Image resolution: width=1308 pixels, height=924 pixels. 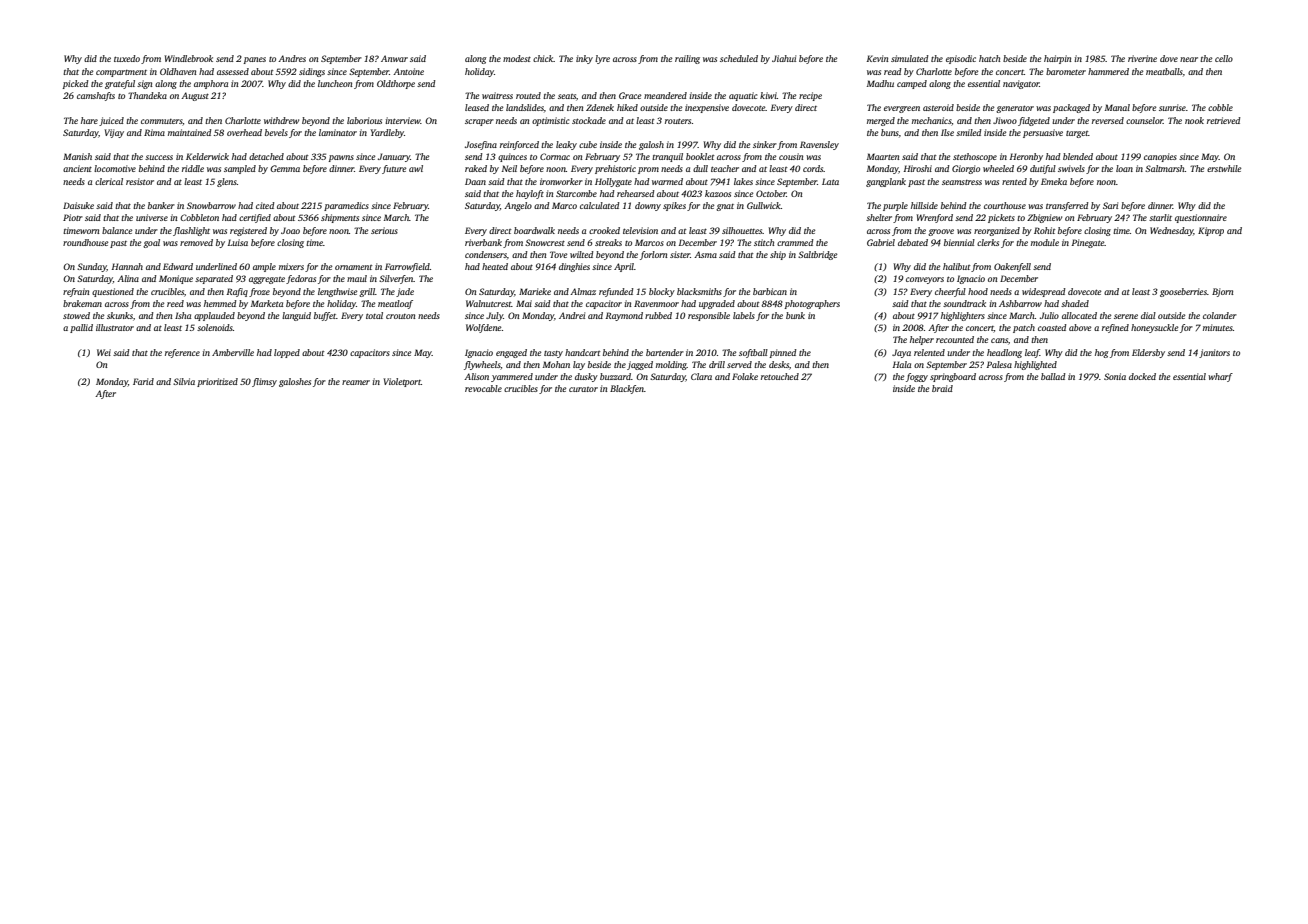 I want to click on barometer, so click(x=1066, y=71).
